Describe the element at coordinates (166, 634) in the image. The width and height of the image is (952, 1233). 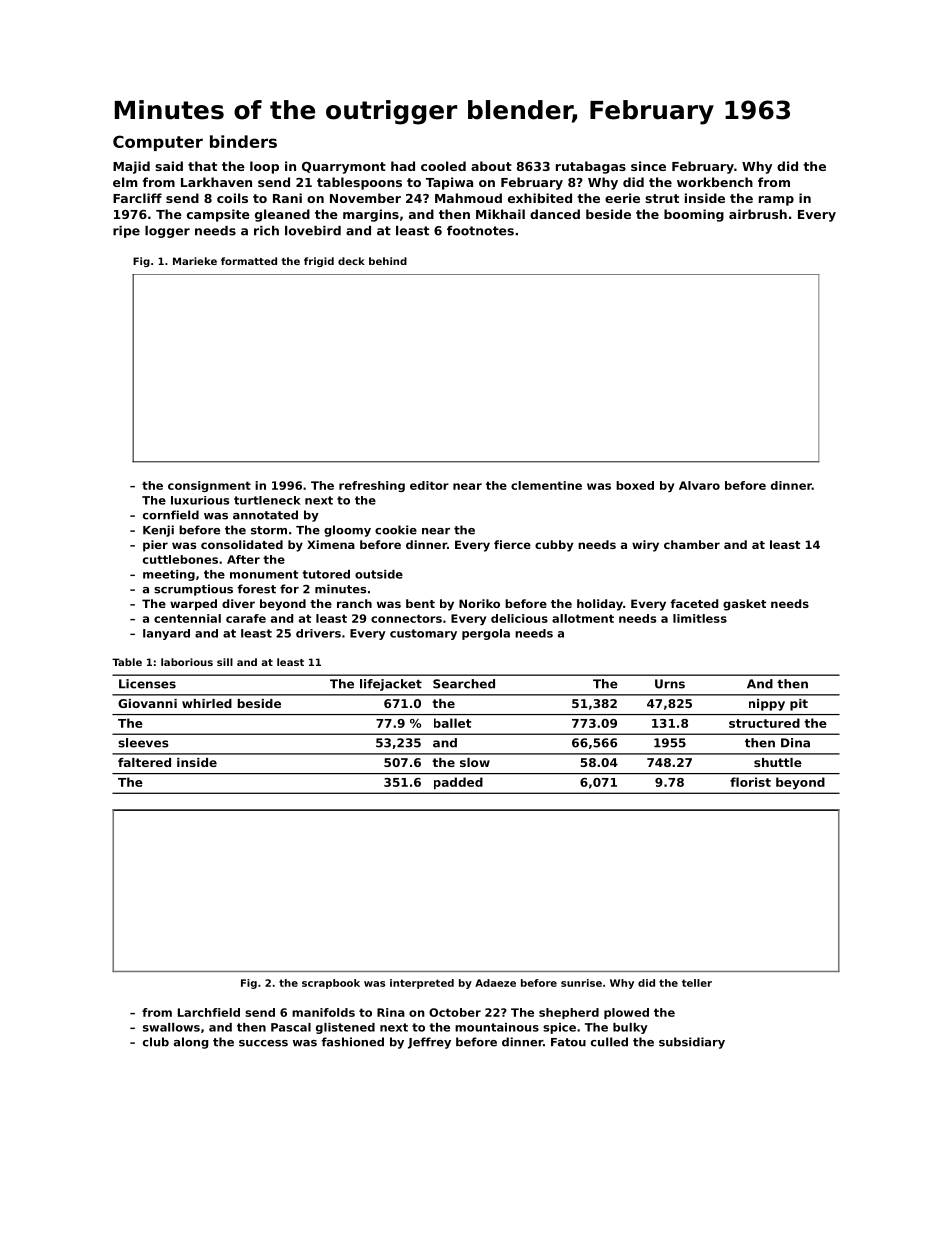
I see `lanyard` at that location.
